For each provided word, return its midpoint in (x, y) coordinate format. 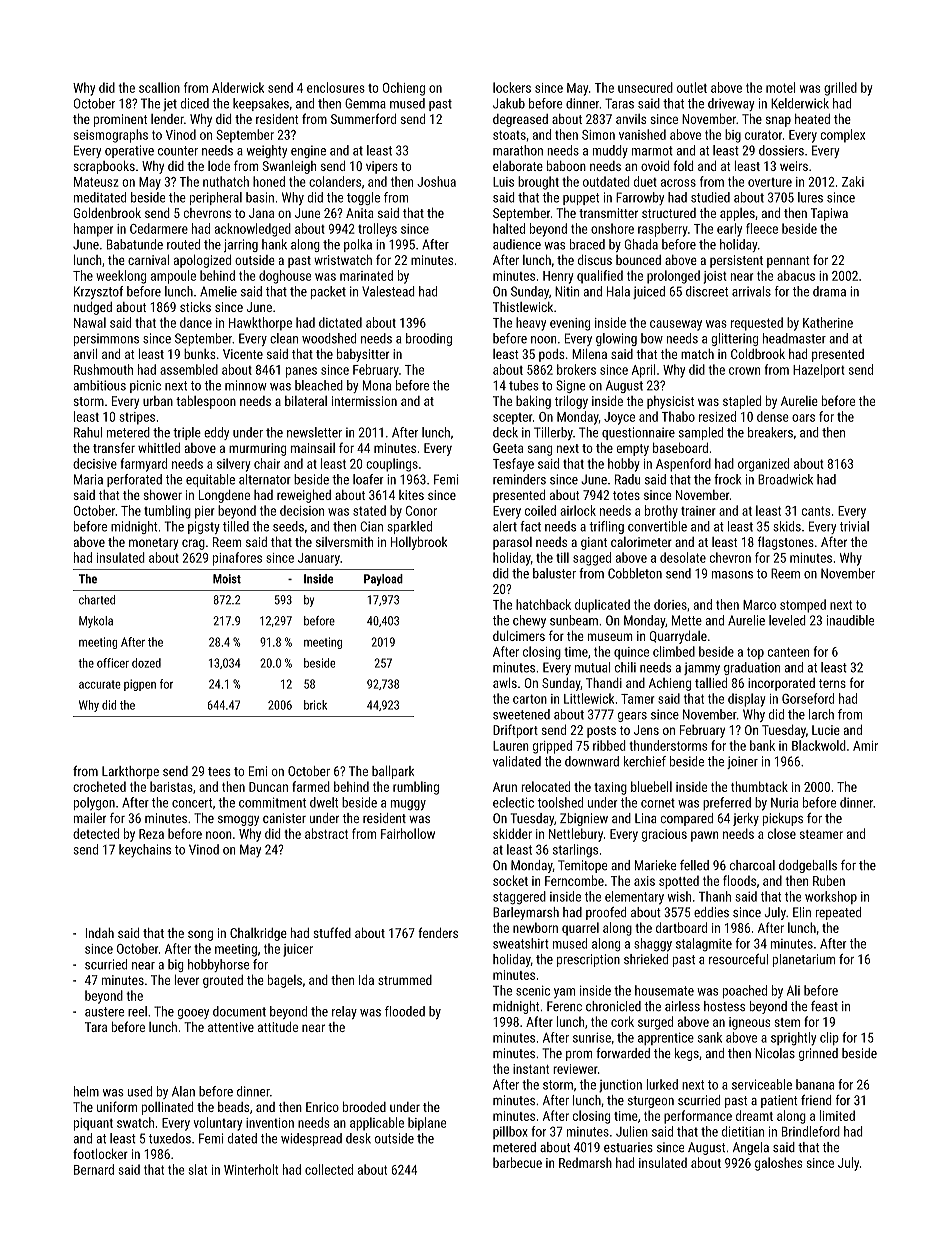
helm (86, 1091)
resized (717, 416)
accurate (100, 684)
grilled (840, 89)
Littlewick (589, 698)
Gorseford (808, 698)
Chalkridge (258, 934)
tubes (524, 385)
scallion (159, 87)
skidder (512, 833)
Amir (865, 746)
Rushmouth (103, 369)
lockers (512, 87)
